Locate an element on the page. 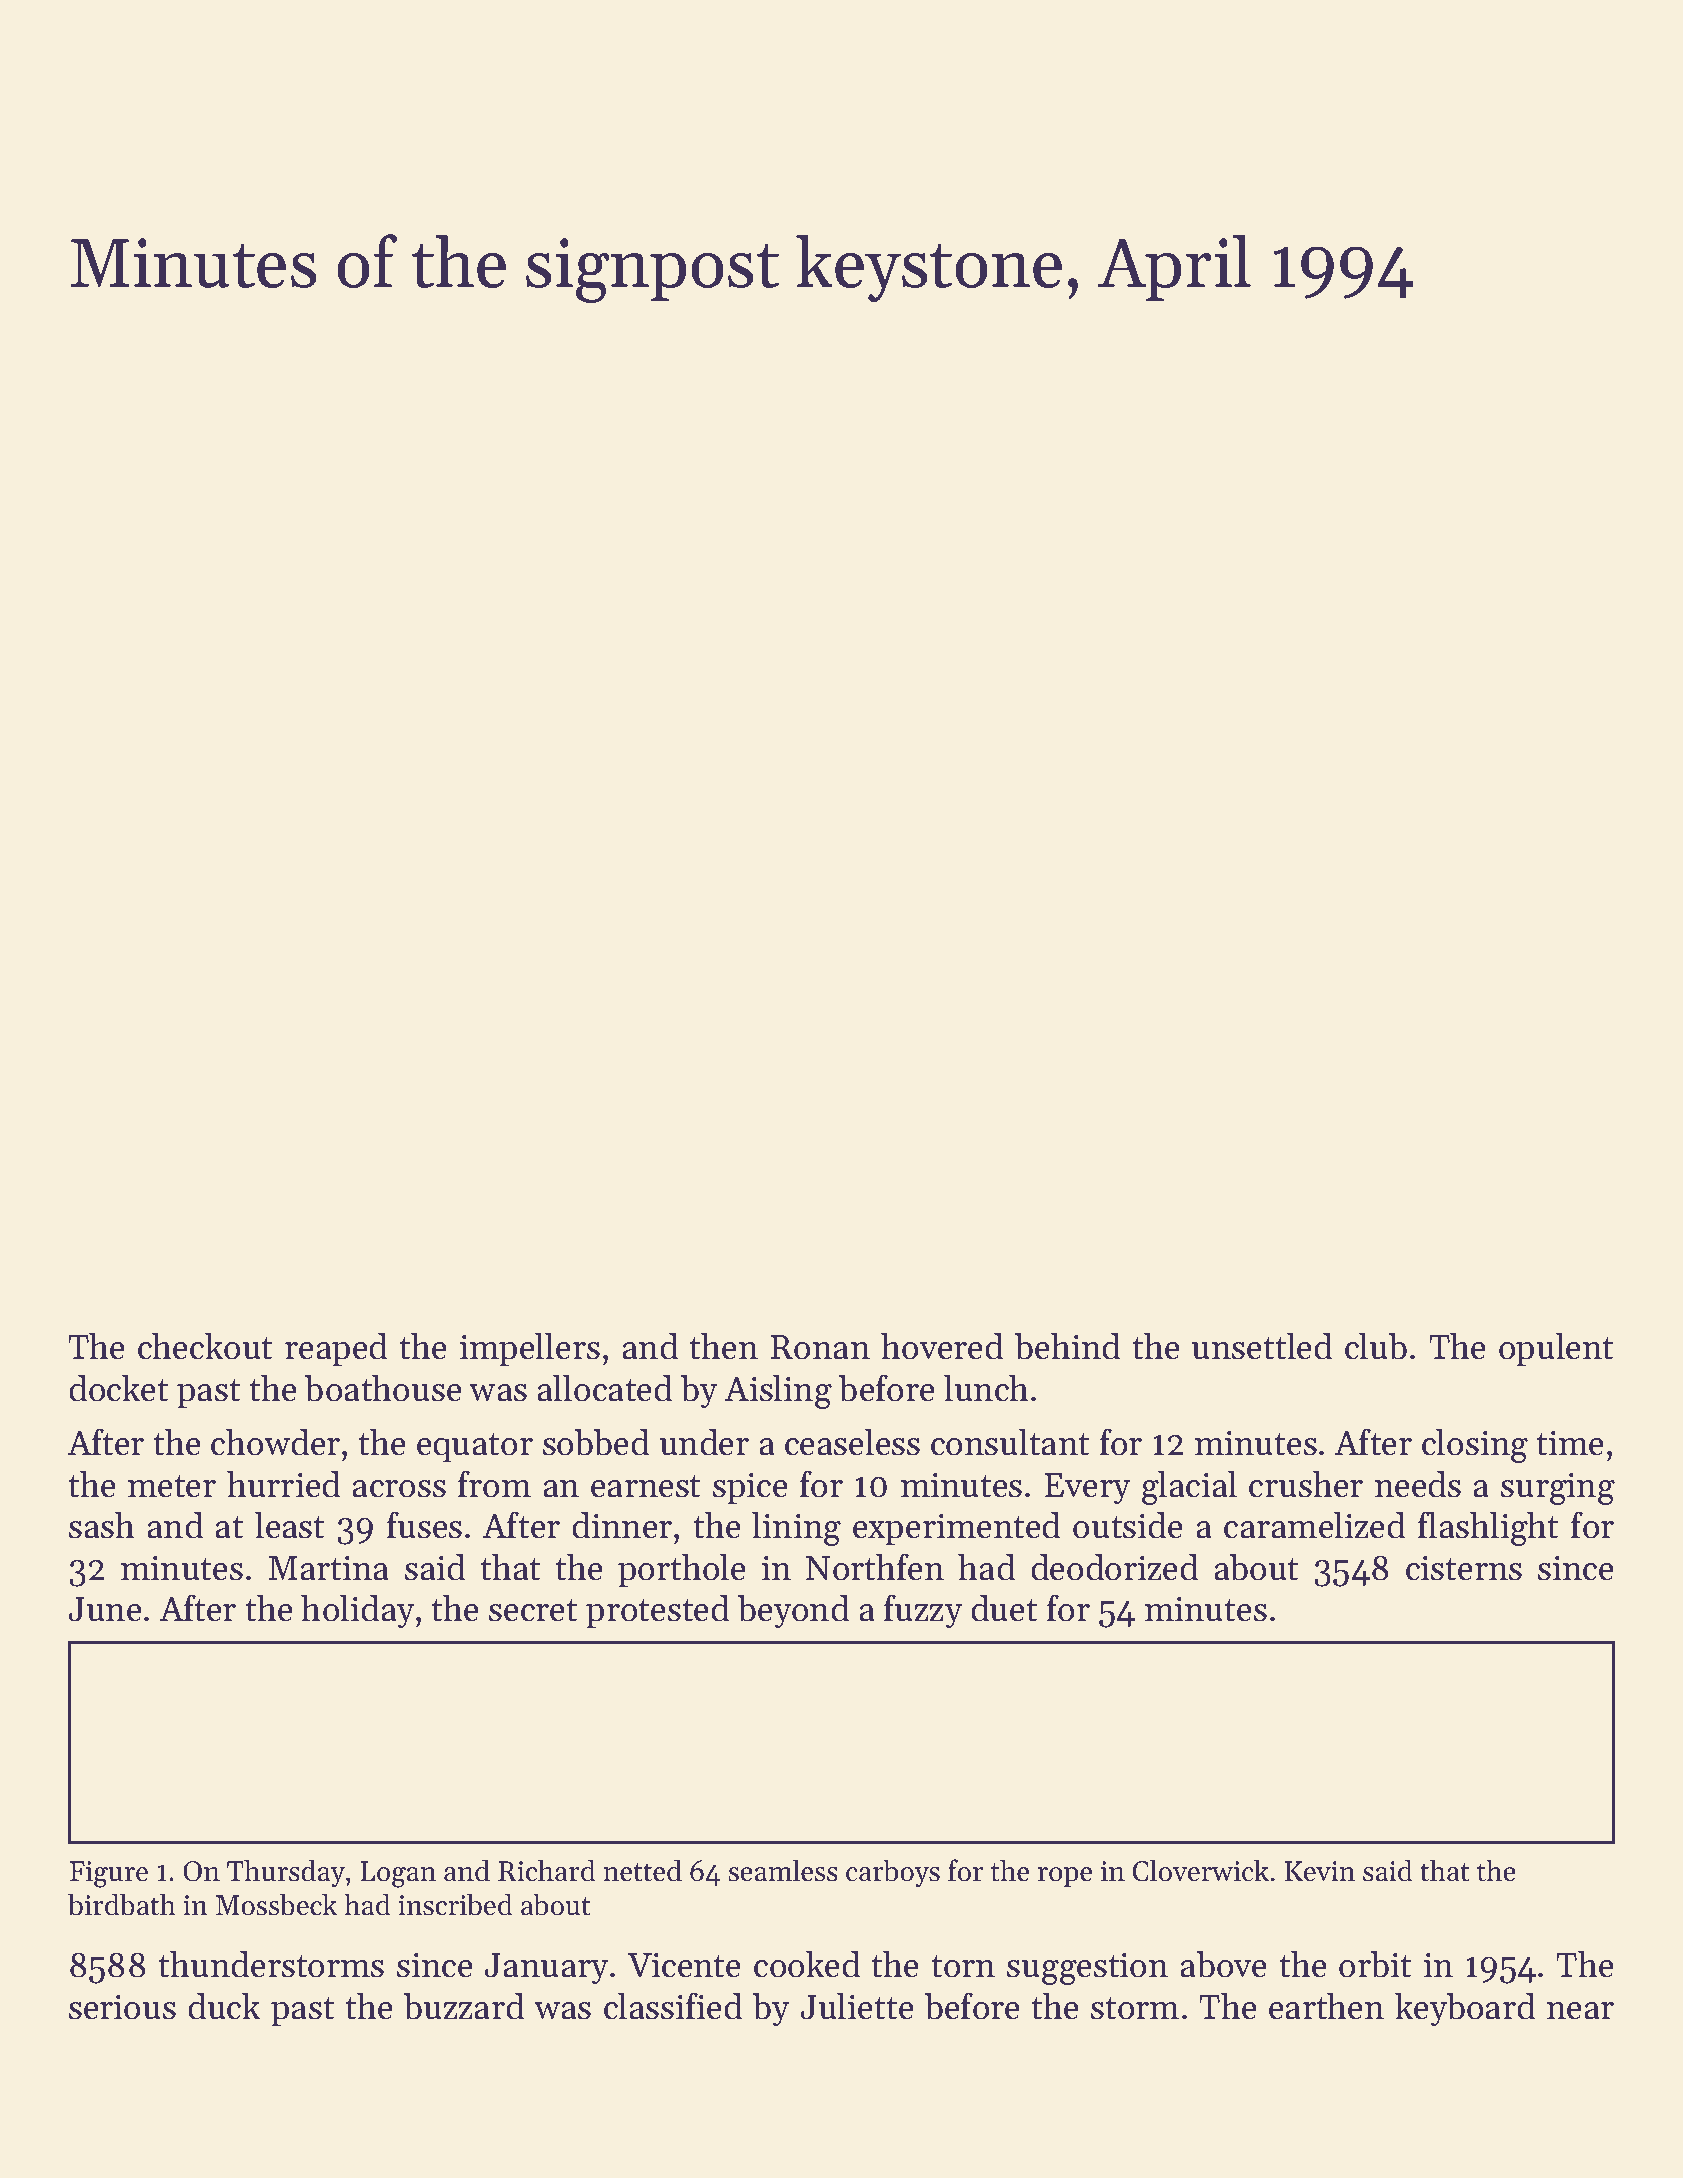  impellers is located at coordinates (530, 1349).
